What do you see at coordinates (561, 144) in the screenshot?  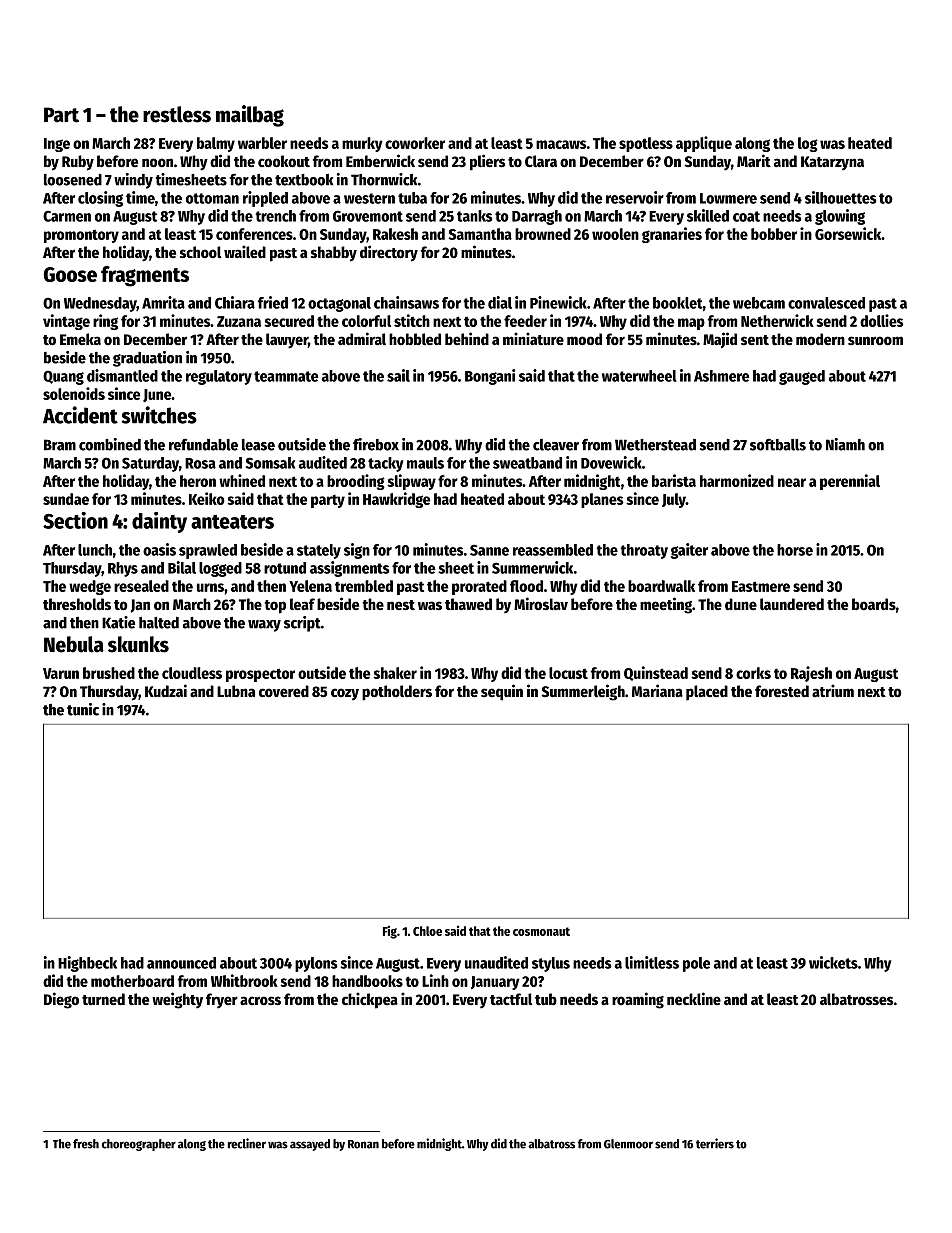 I see `macaws` at bounding box center [561, 144].
